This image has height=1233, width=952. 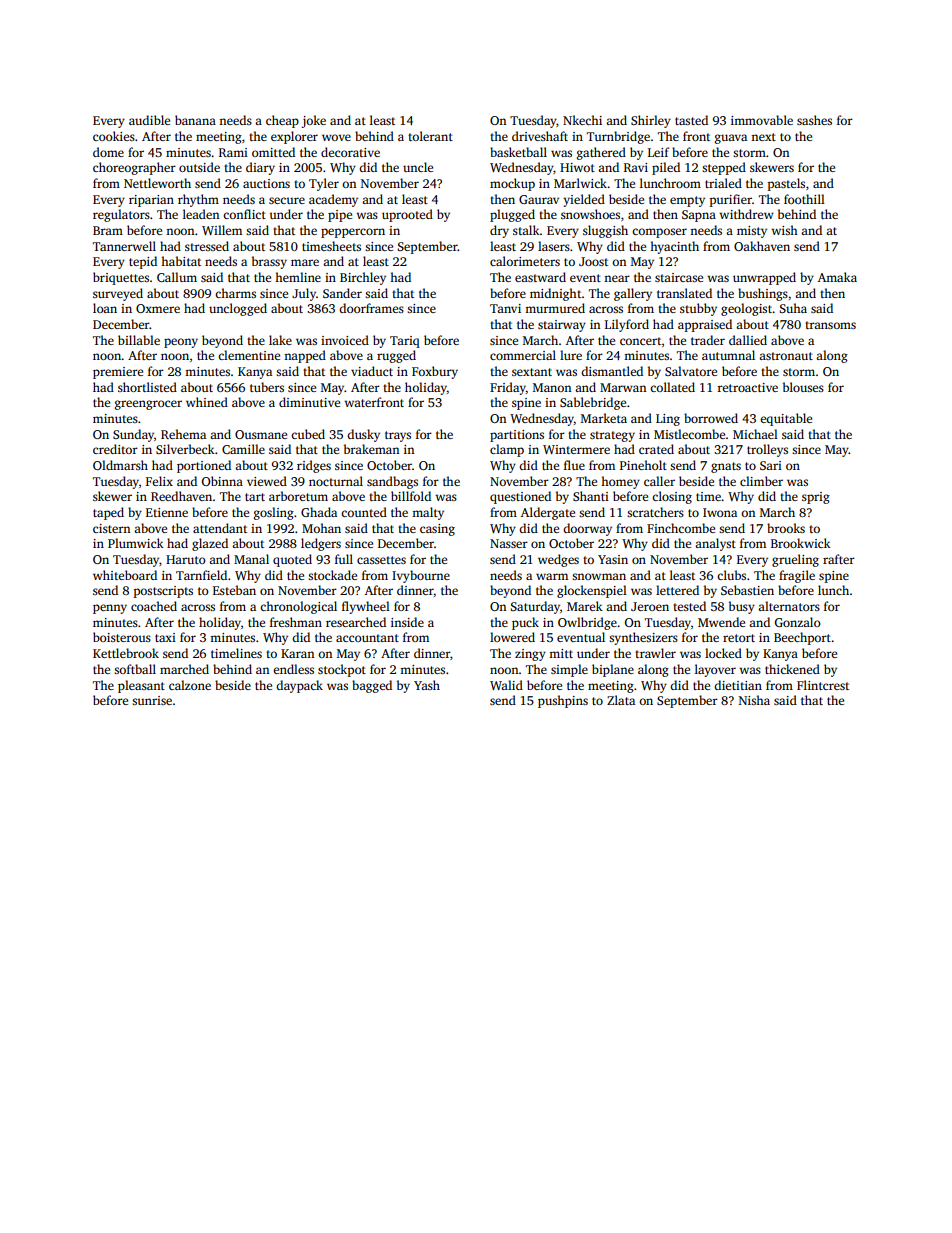 I want to click on Ivybourne, so click(x=421, y=576).
